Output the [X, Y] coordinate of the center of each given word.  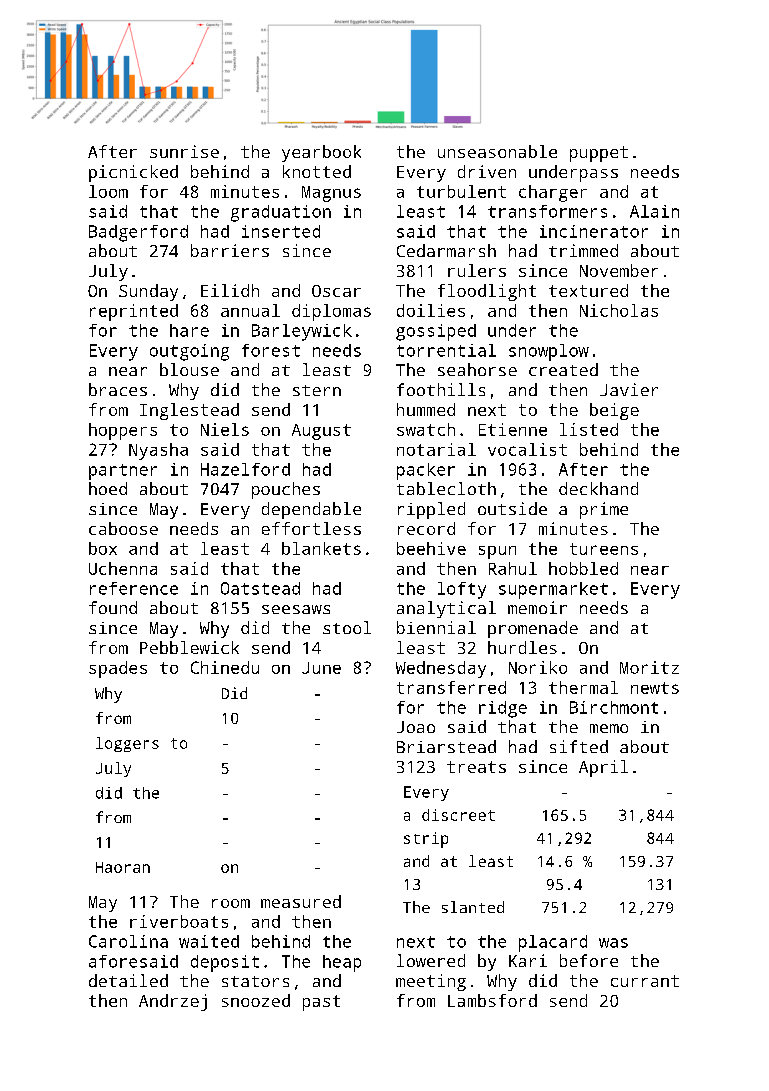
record [426, 528]
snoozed [256, 1000]
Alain [654, 211]
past [321, 1003]
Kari [528, 960]
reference [134, 588]
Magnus [331, 194]
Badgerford [138, 233]
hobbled [583, 568]
